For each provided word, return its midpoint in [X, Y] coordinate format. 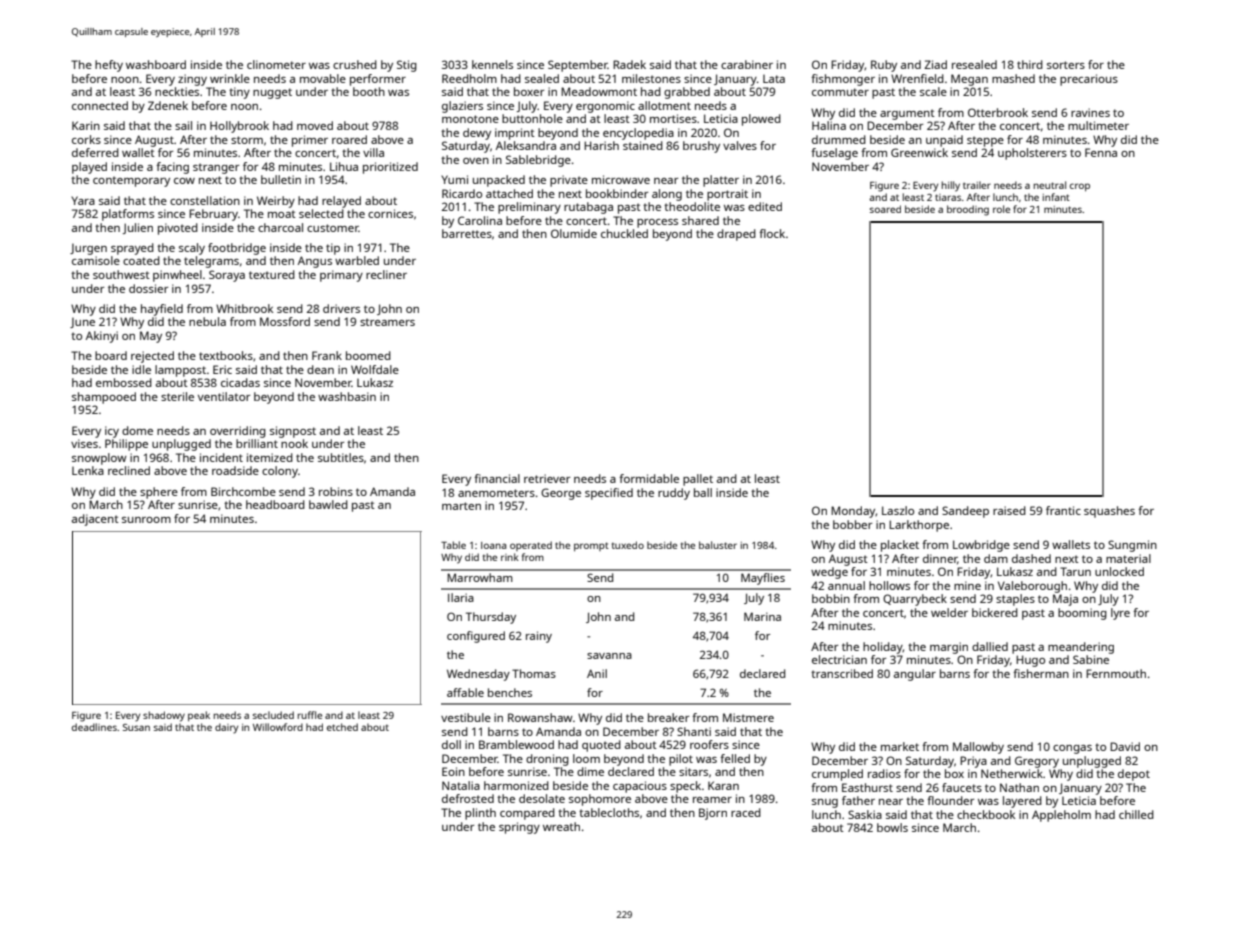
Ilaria [461, 597]
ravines [1090, 112]
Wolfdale [375, 369]
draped [736, 235]
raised [1009, 510]
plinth [480, 814]
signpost [293, 432]
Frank [327, 355]
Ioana [493, 545]
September [578, 66]
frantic [1063, 510]
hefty [109, 66]
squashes [1109, 512]
